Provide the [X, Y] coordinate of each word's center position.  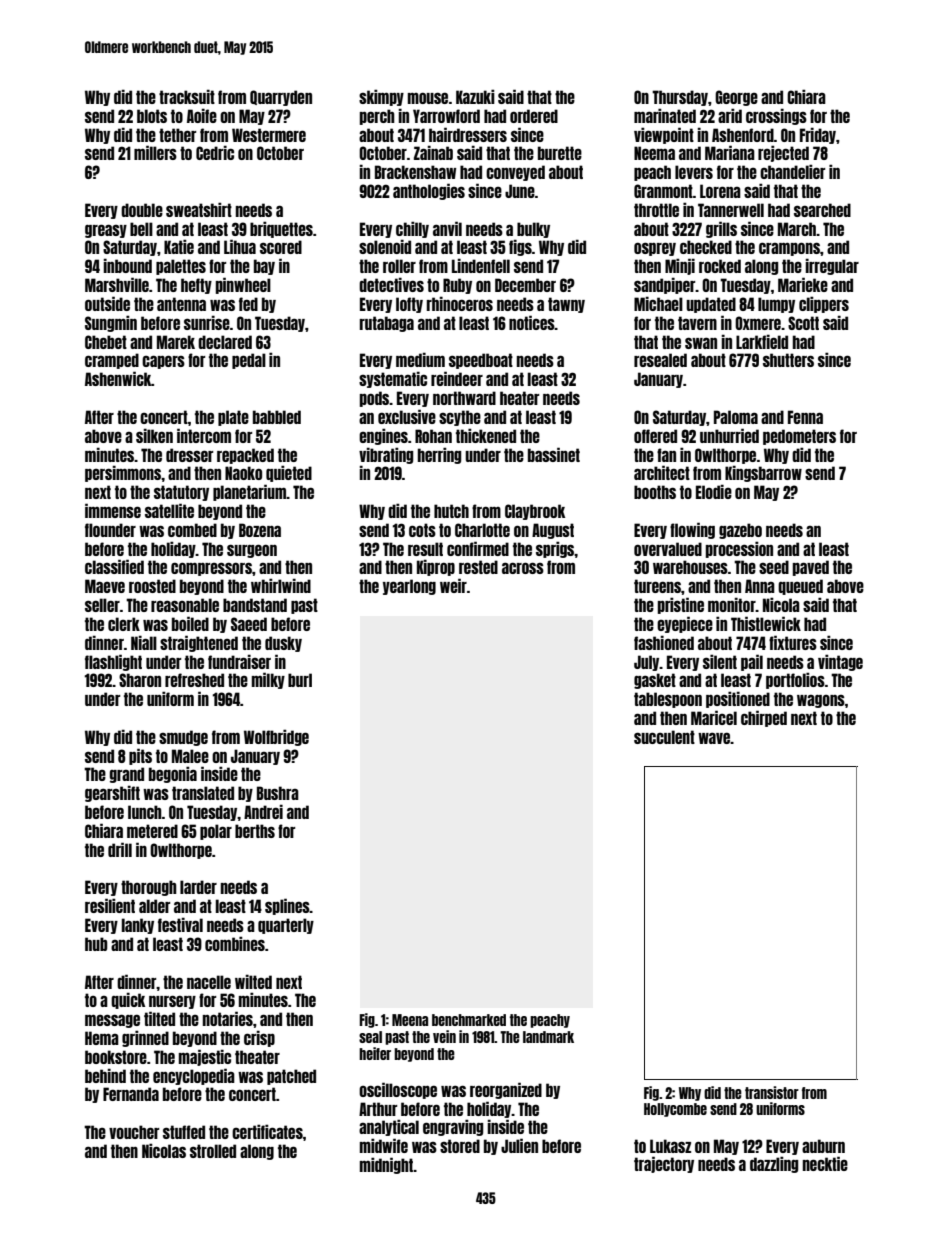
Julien [519, 1145]
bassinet [554, 454]
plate [233, 418]
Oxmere [758, 323]
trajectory [664, 1164]
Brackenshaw [415, 172]
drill [120, 849]
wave [714, 738]
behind [105, 1075]
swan [701, 343]
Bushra [278, 793]
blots [152, 116]
